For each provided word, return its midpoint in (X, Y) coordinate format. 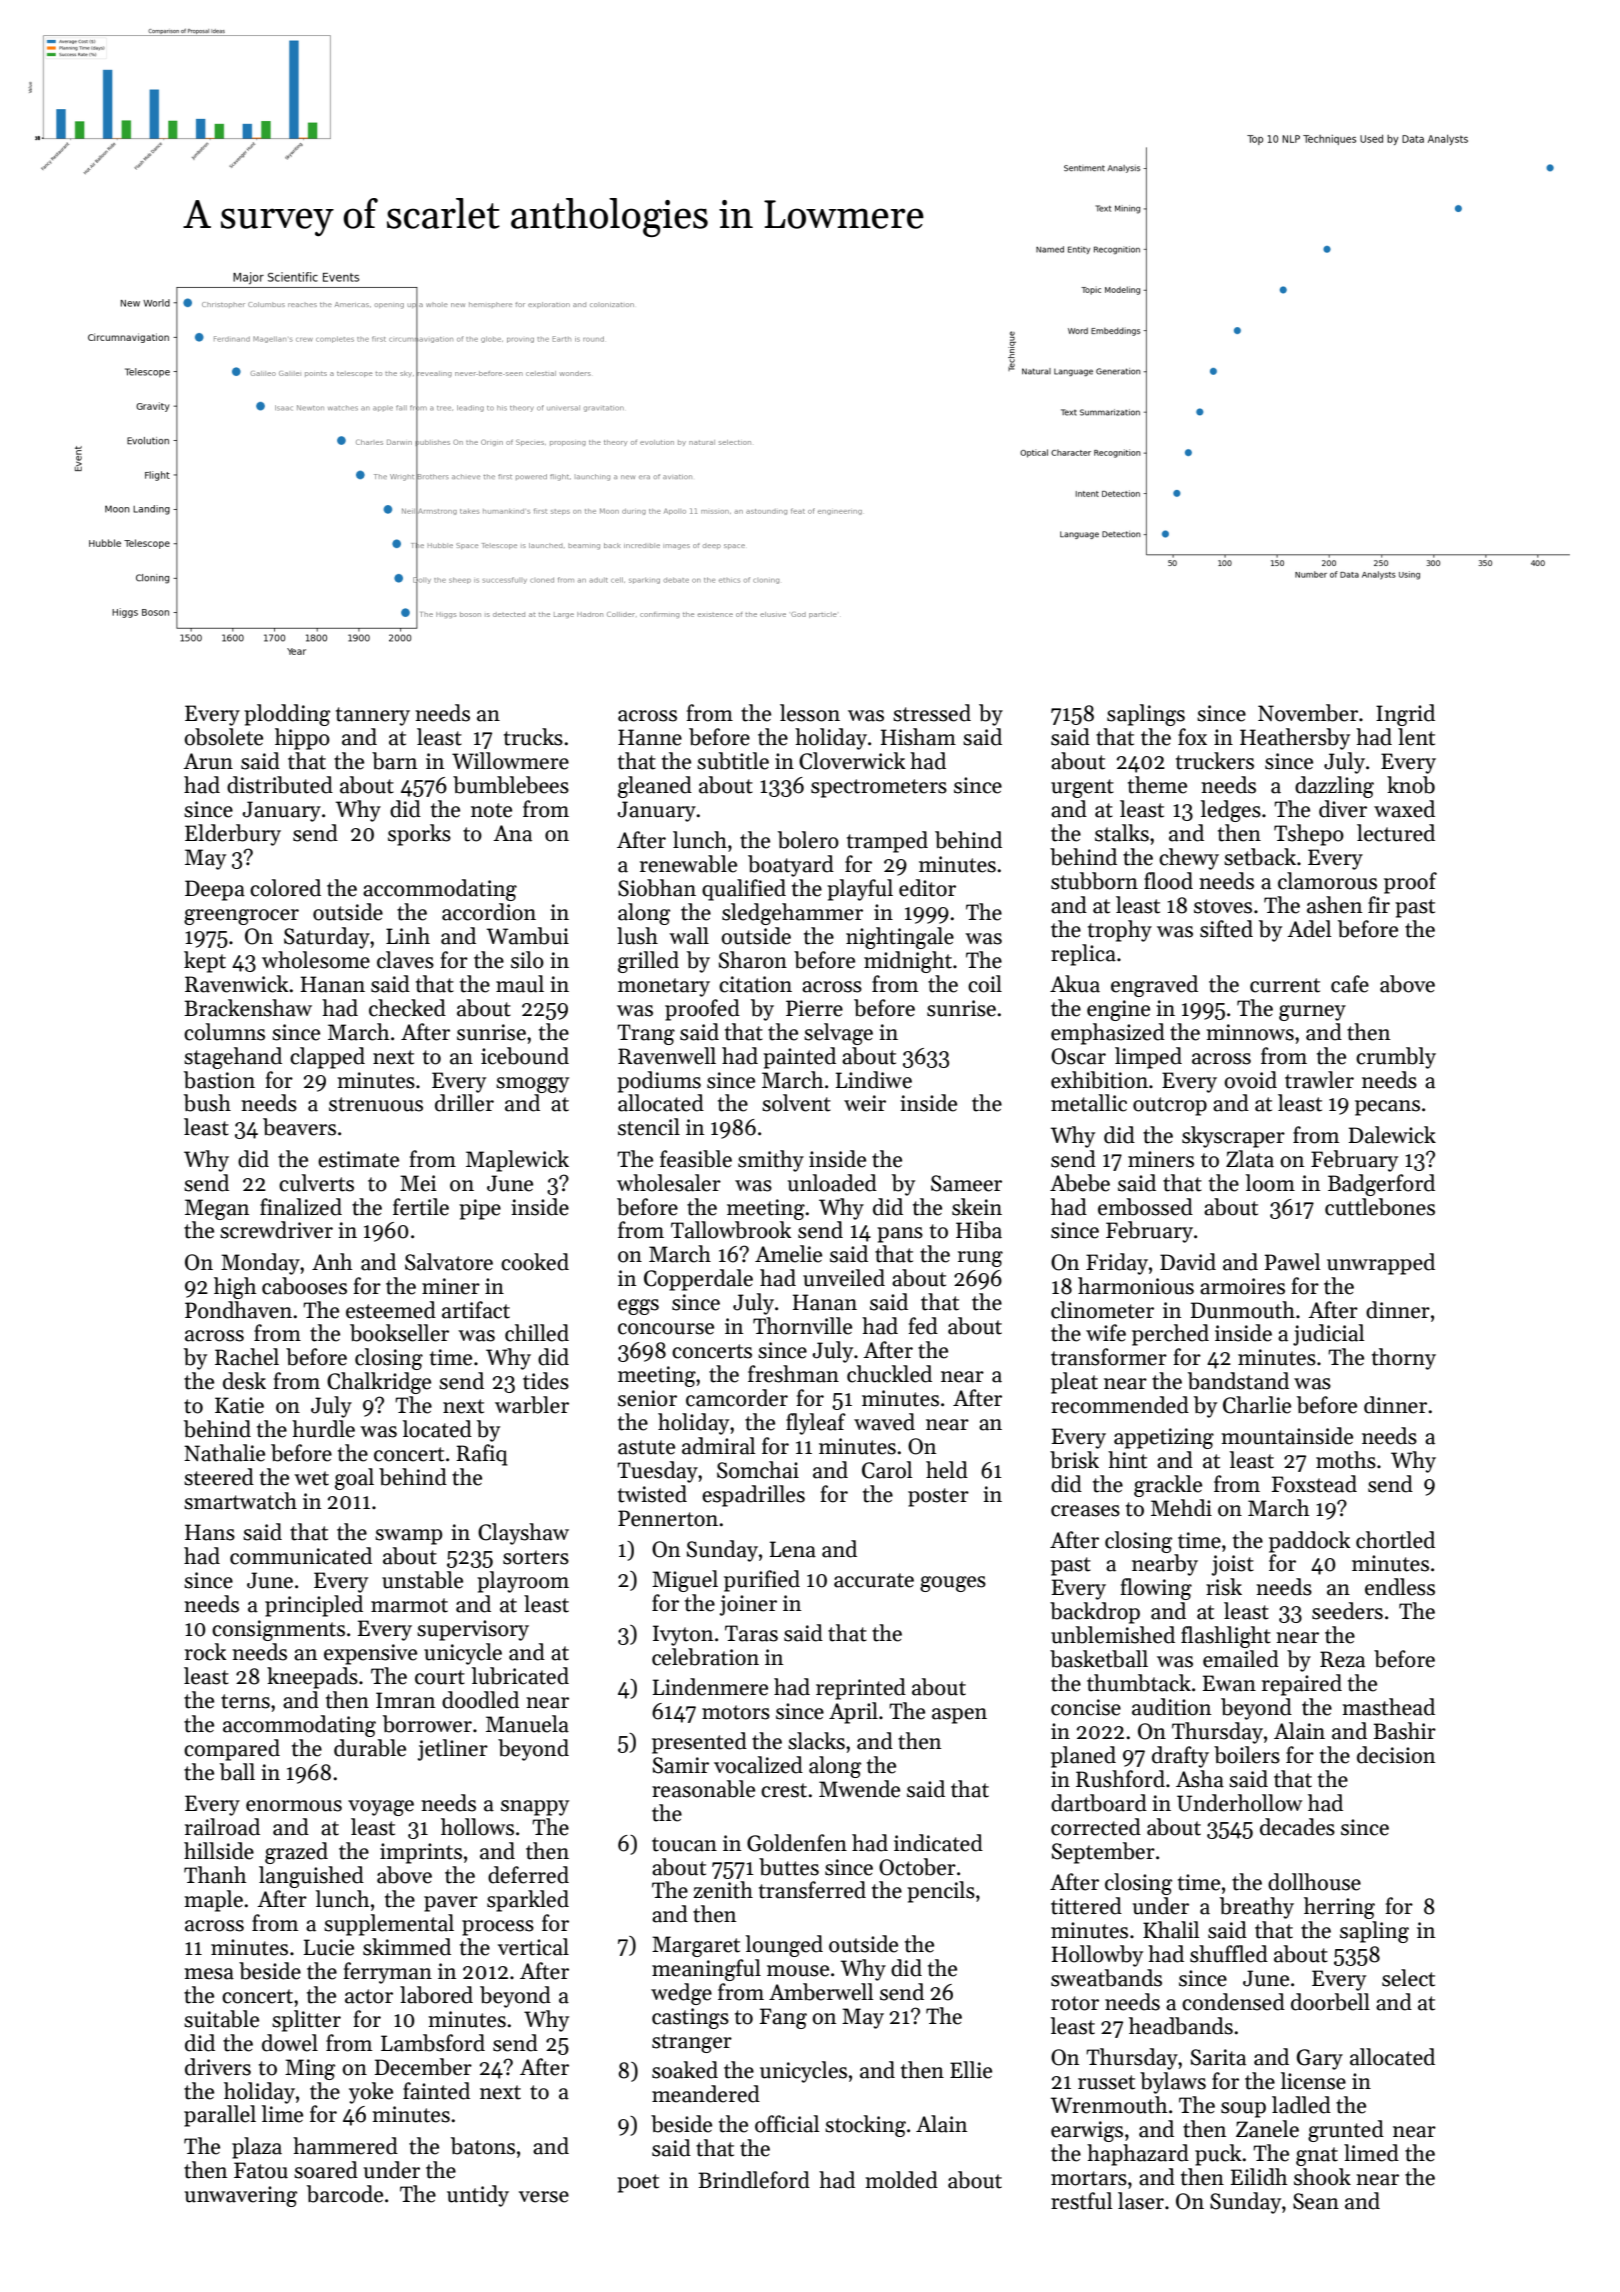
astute (646, 1447)
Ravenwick (237, 984)
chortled (1395, 1540)
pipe (480, 1209)
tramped (887, 842)
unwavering (241, 2196)
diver (1343, 809)
